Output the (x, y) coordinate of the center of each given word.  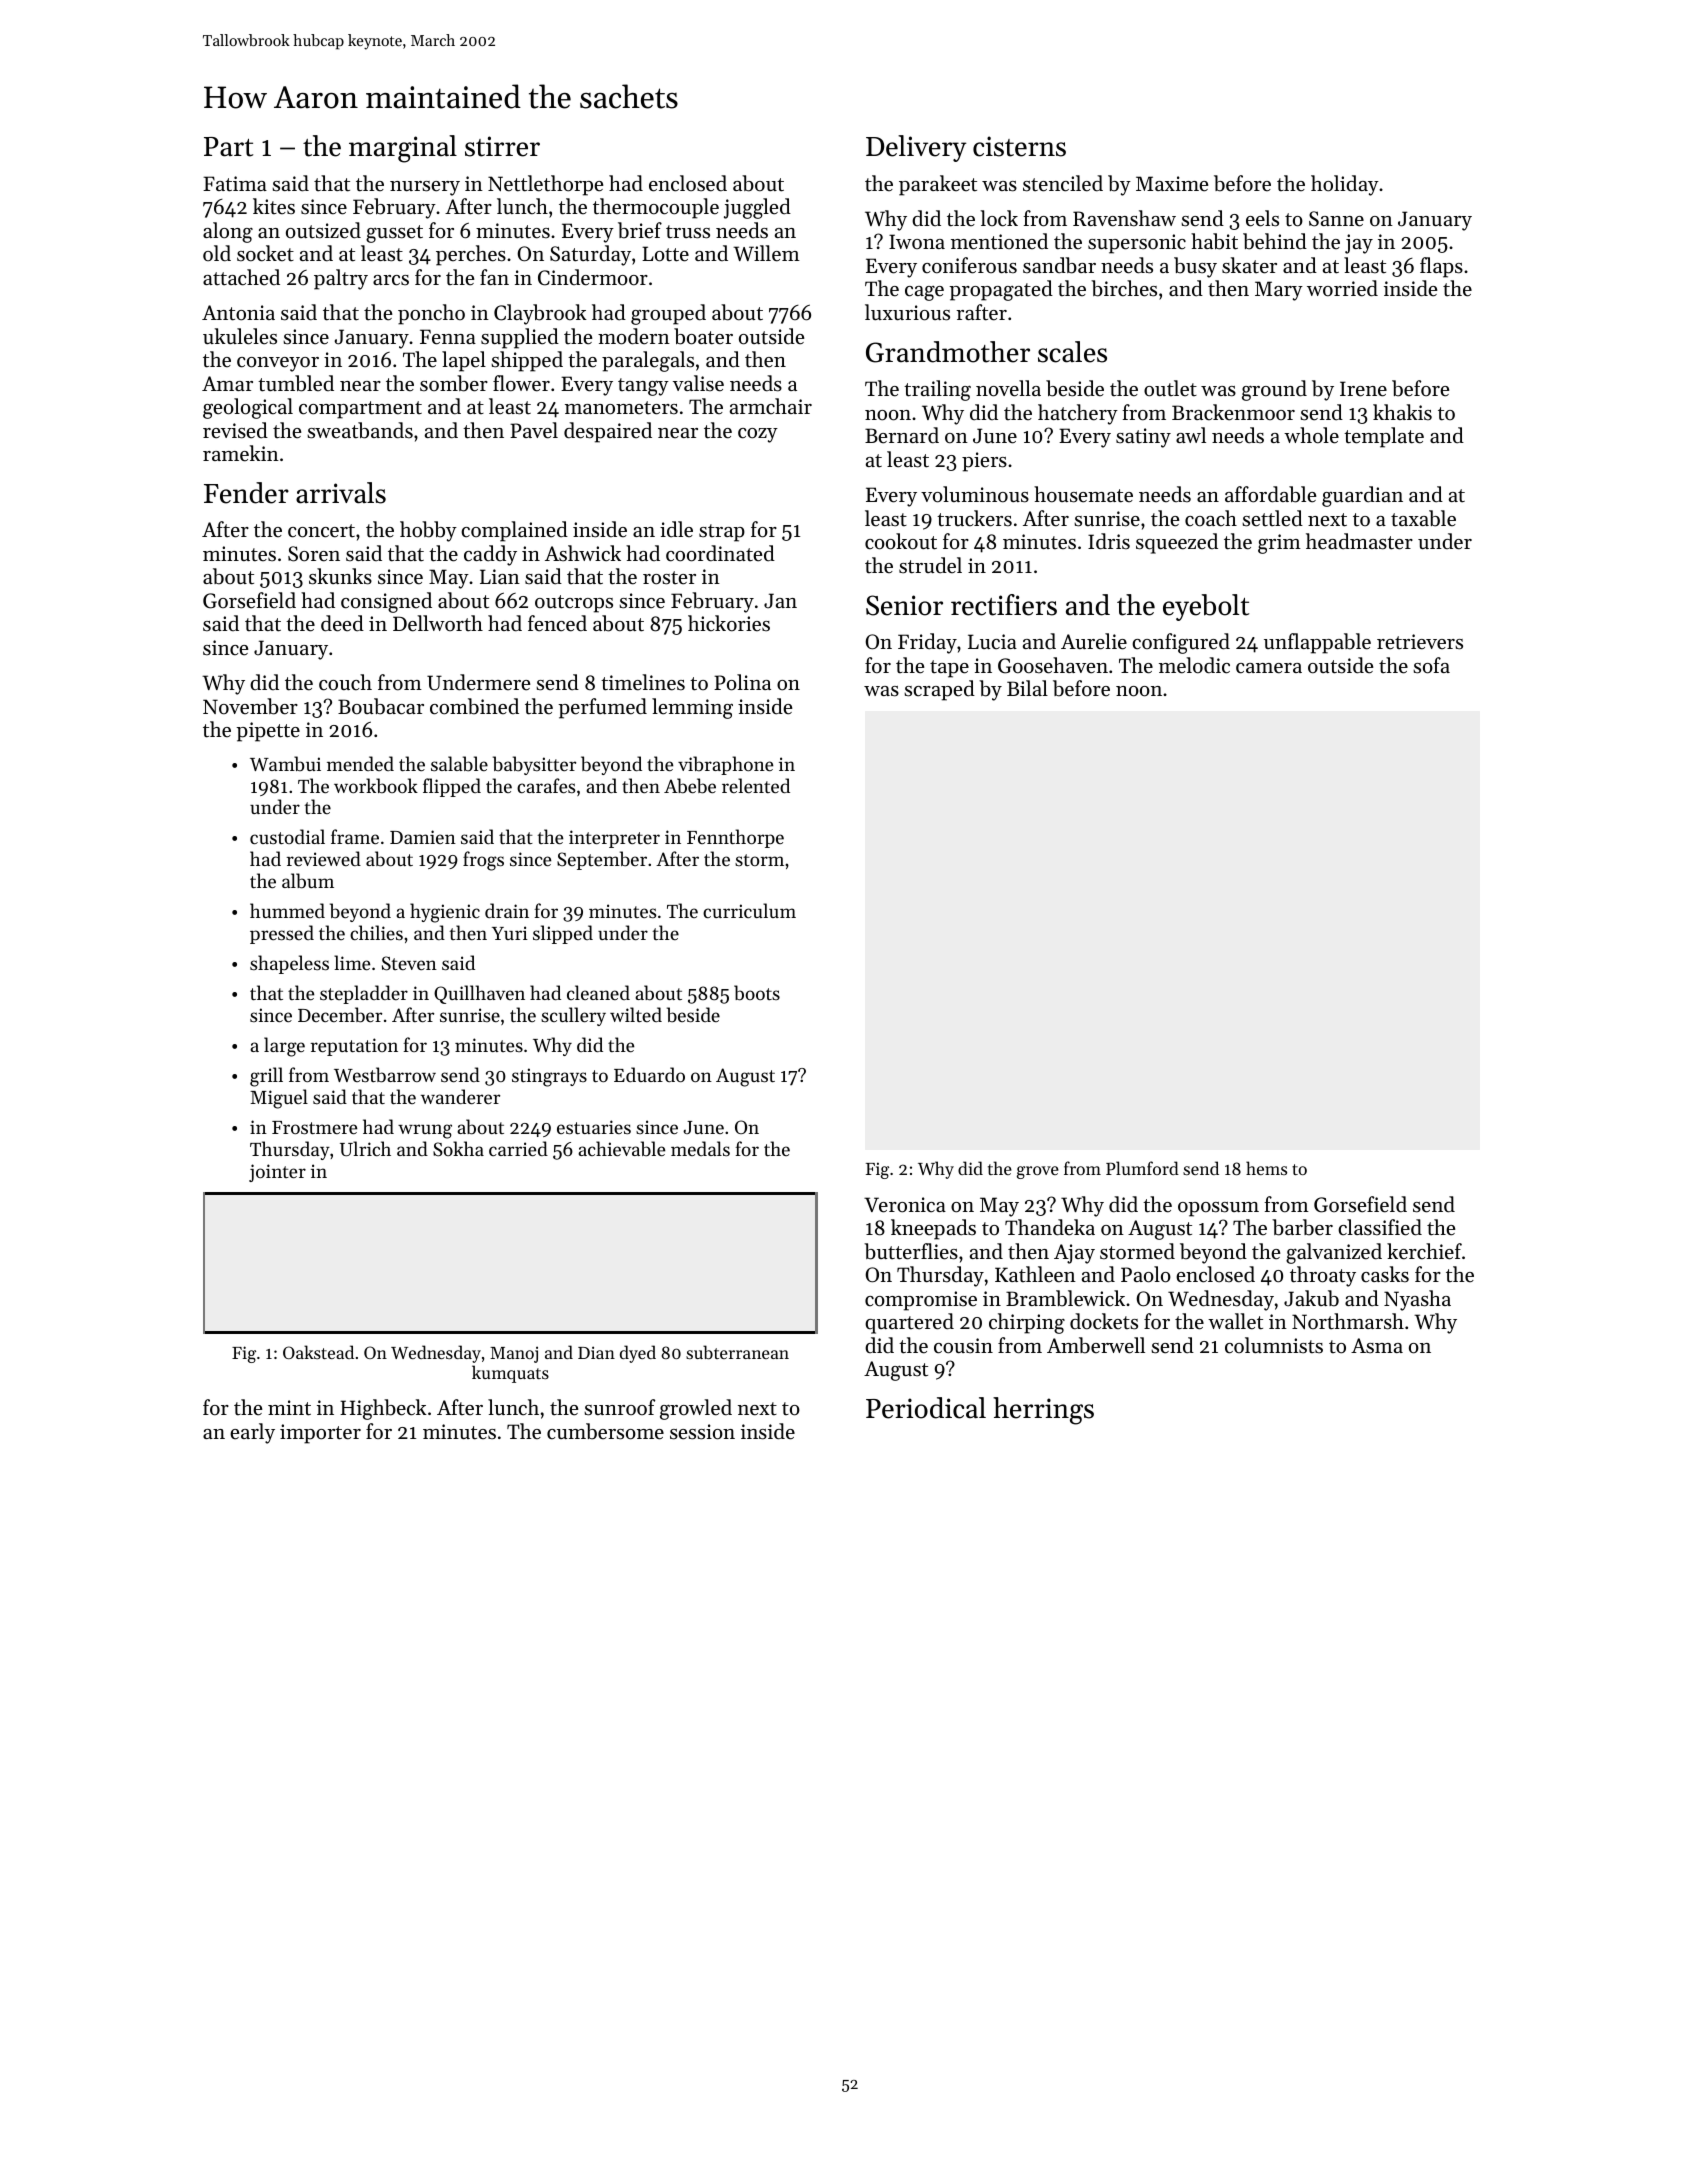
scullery (573, 1016)
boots (757, 993)
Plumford (1142, 1168)
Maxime (1172, 184)
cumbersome (605, 1431)
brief (640, 230)
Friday (927, 643)
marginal (403, 149)
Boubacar (381, 706)
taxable (1423, 518)
